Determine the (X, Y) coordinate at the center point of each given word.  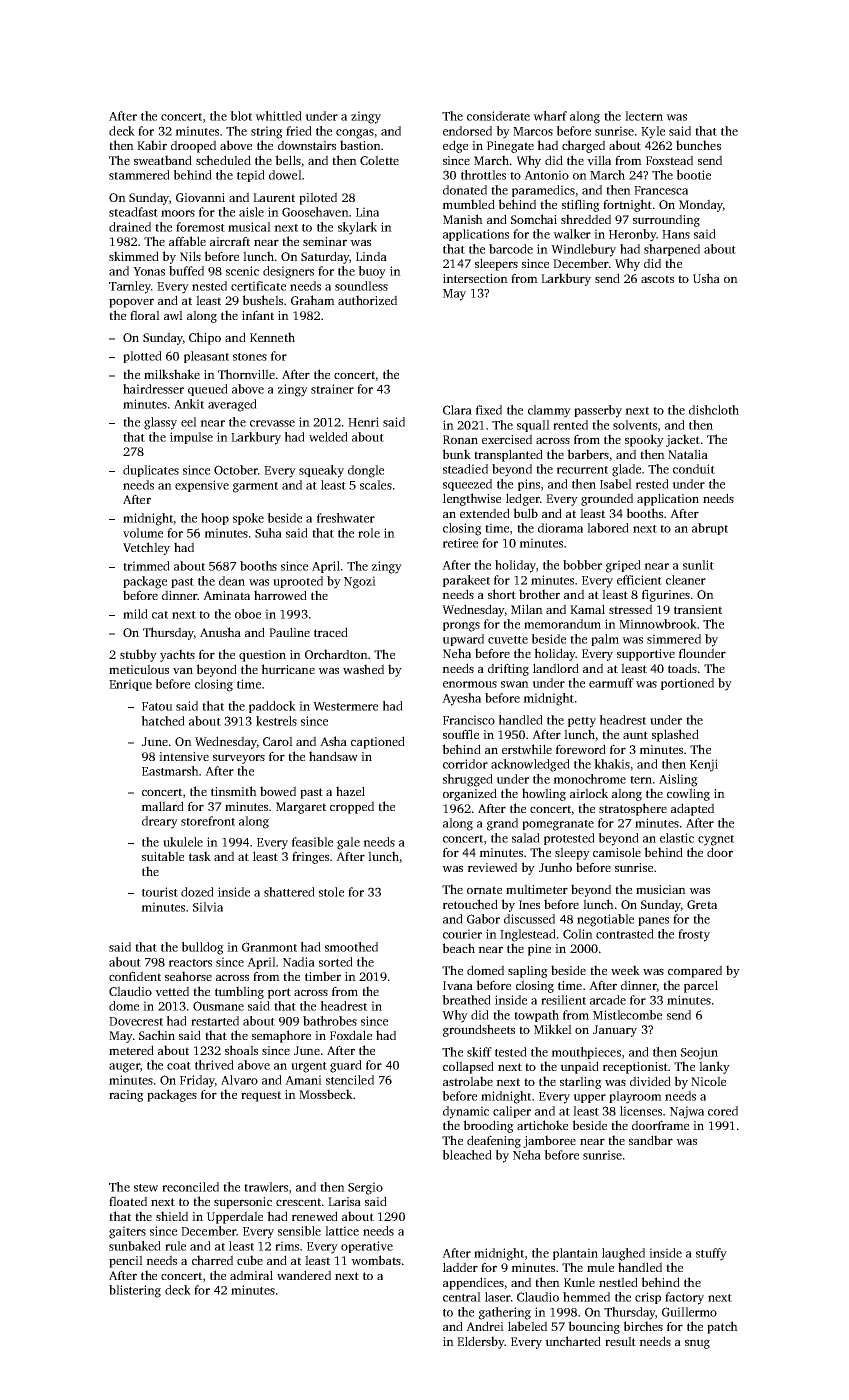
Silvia (208, 907)
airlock (589, 793)
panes (653, 921)
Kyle (653, 132)
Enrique (130, 685)
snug (697, 1344)
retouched (470, 904)
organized (470, 794)
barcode (511, 249)
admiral (251, 1275)
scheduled (223, 160)
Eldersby (480, 1342)
